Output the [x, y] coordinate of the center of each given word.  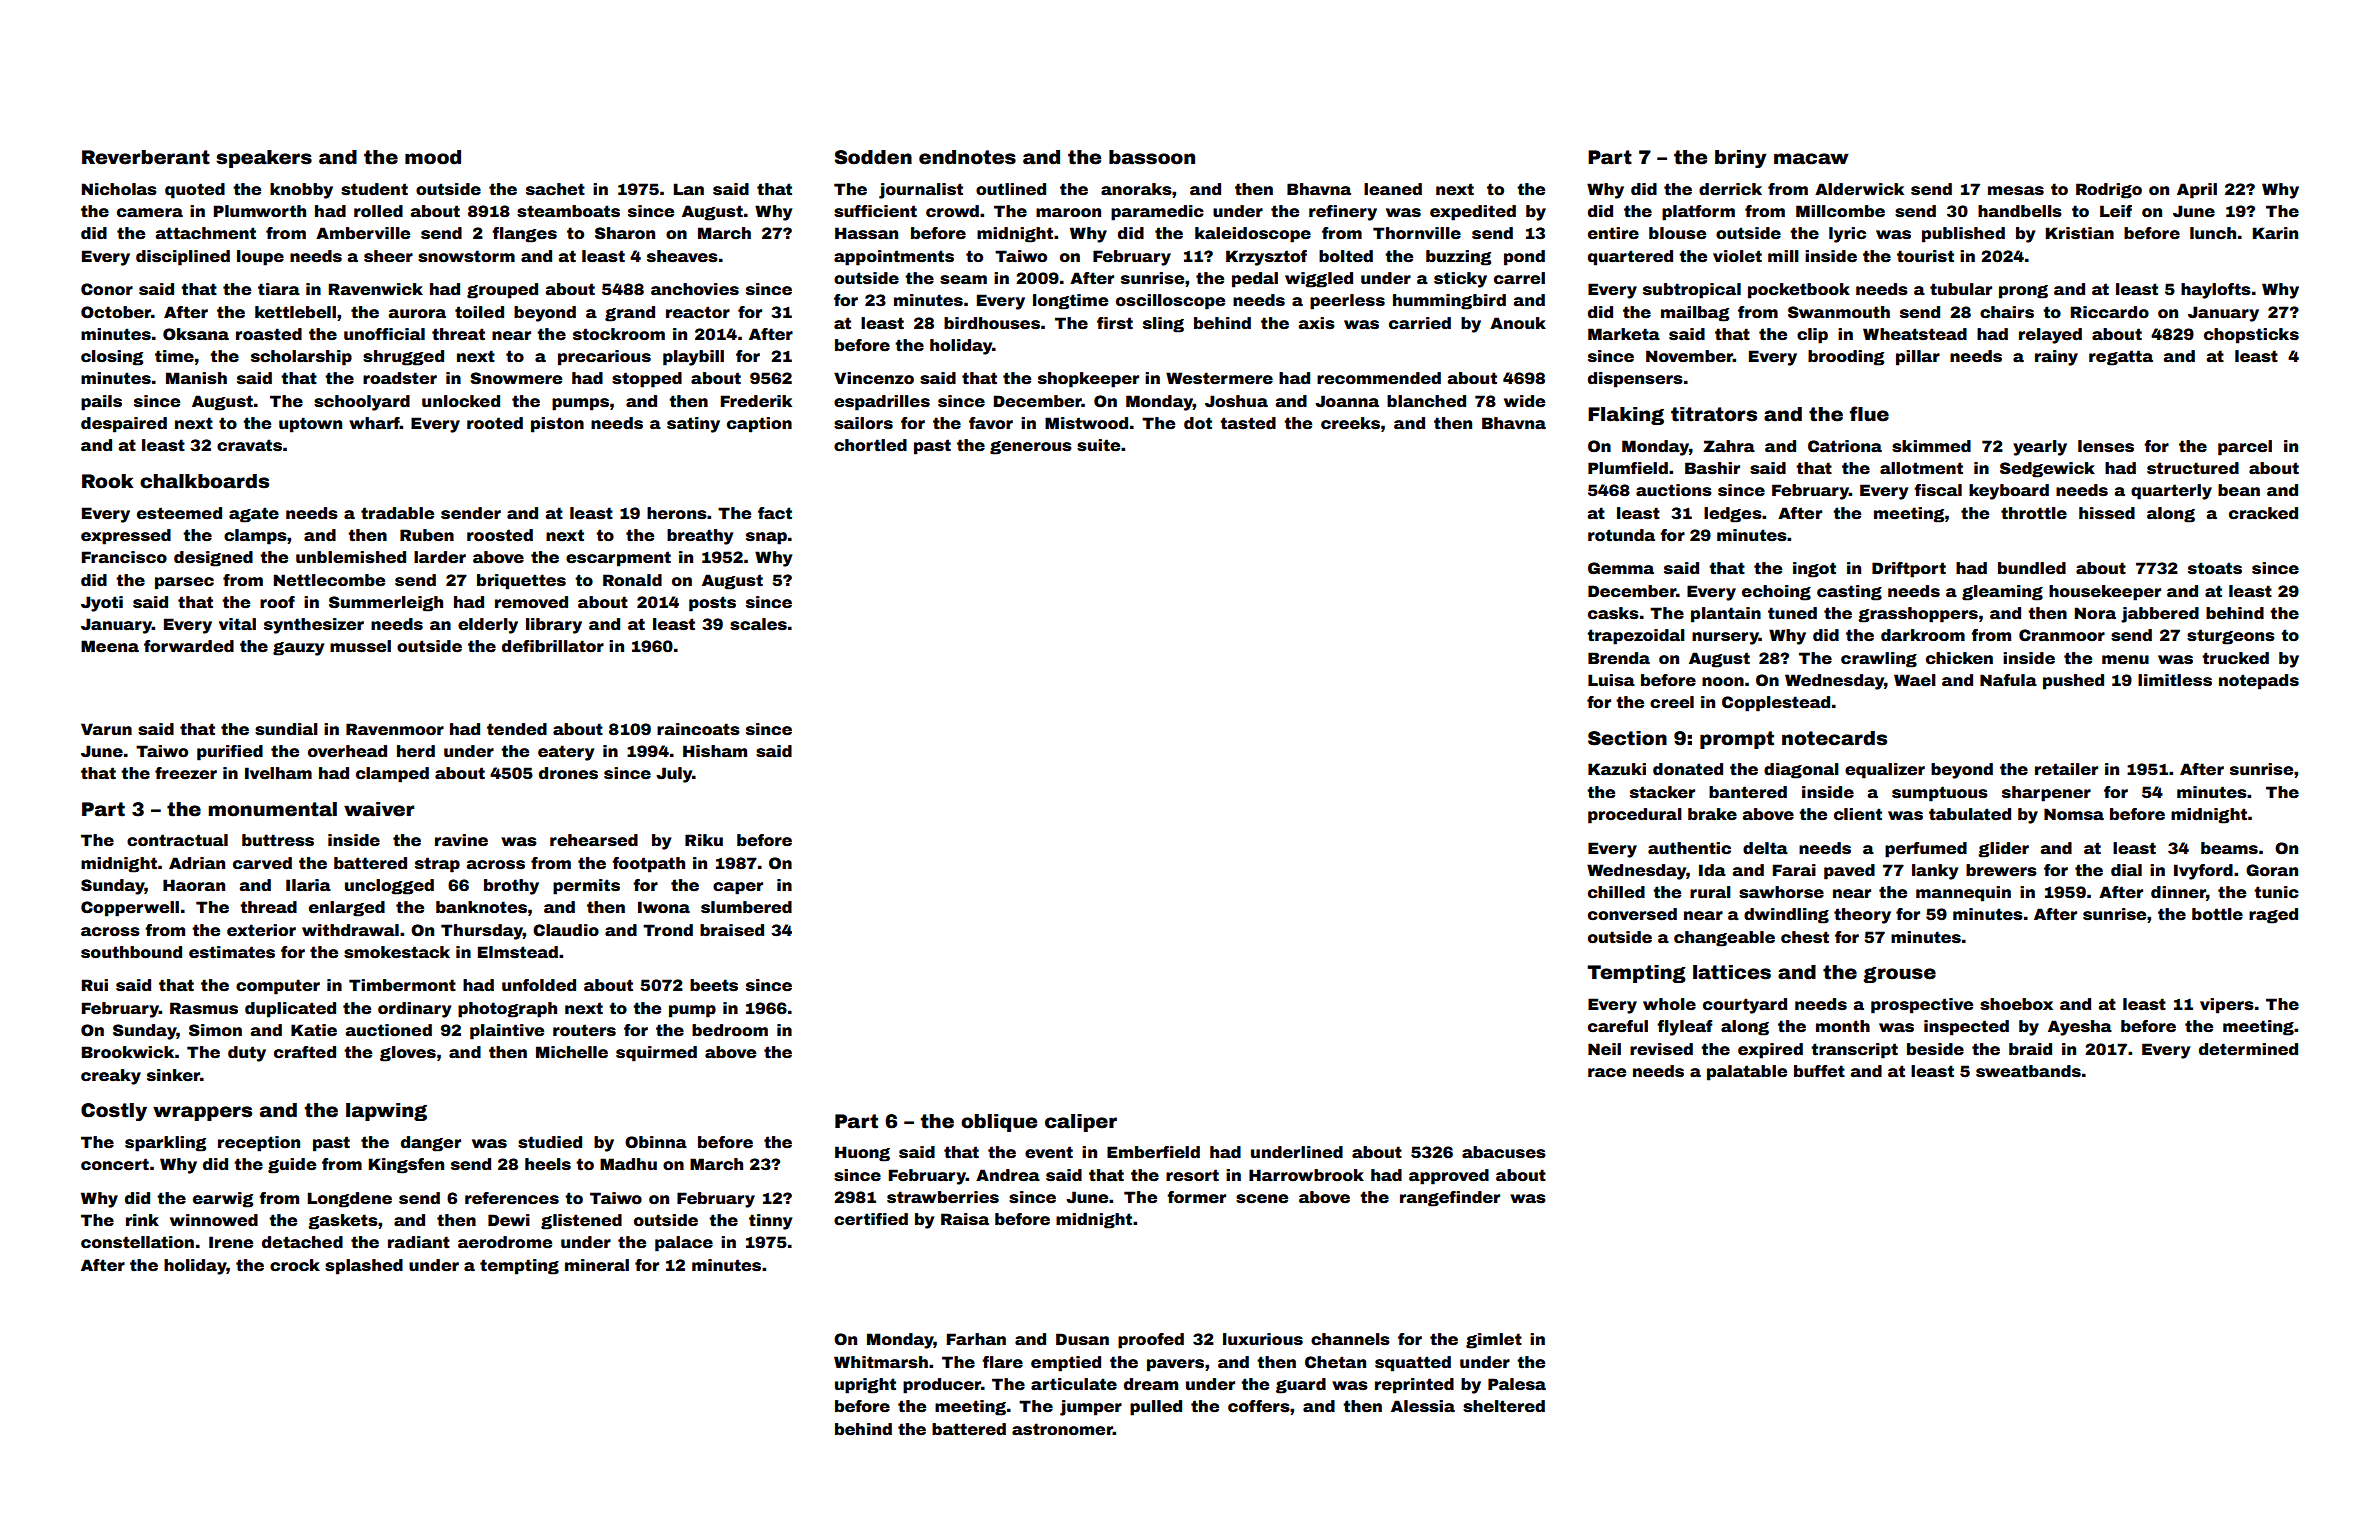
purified [230, 753]
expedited [1473, 213]
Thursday [482, 932]
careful [1618, 1026]
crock [295, 1265]
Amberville [363, 233]
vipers [2227, 1006]
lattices [1732, 972]
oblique [999, 1123]
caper [738, 888]
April [2197, 191]
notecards [1834, 738]
